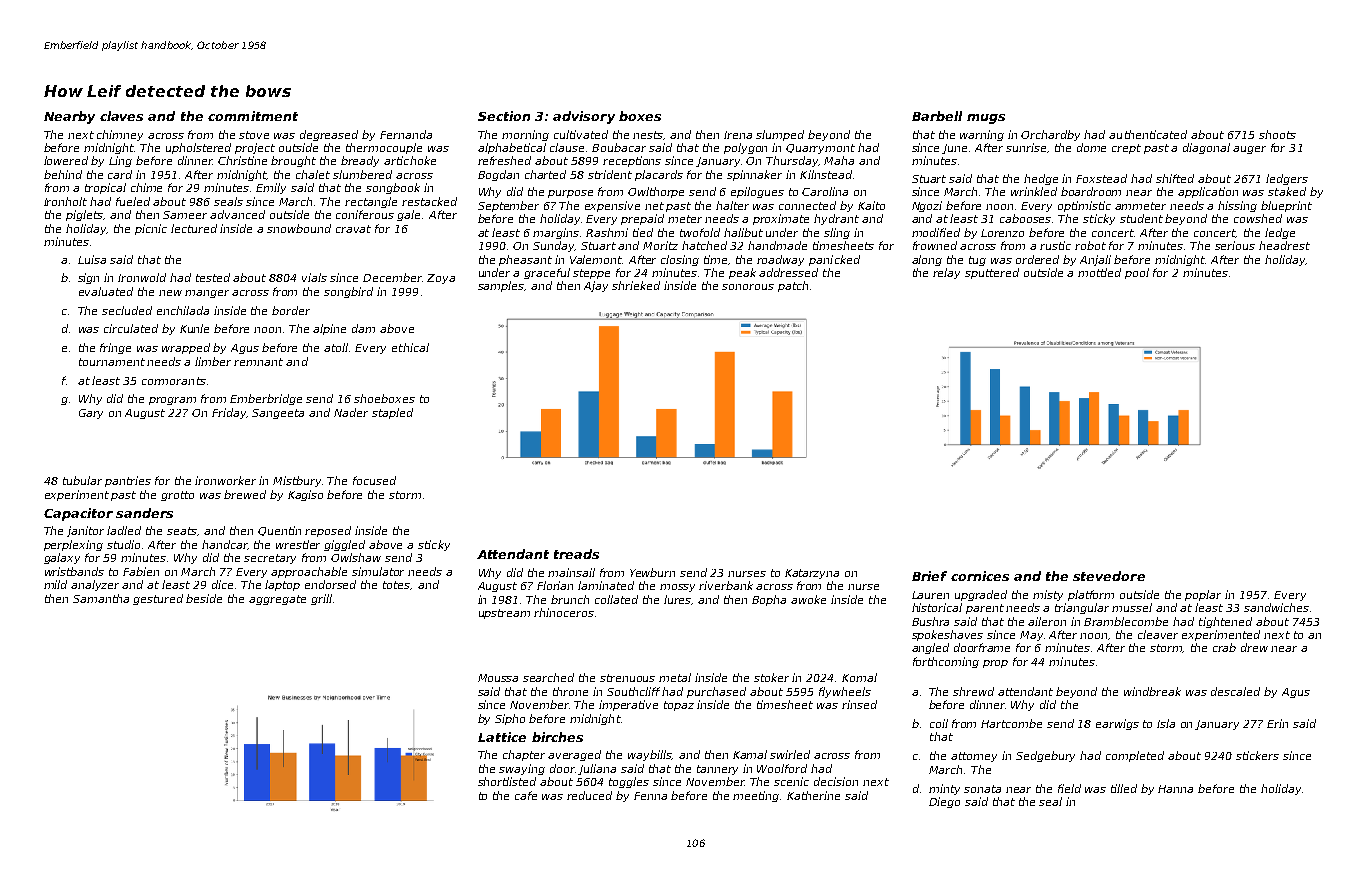  Describe the element at coordinates (526, 795) in the page. I see `cafe` at that location.
